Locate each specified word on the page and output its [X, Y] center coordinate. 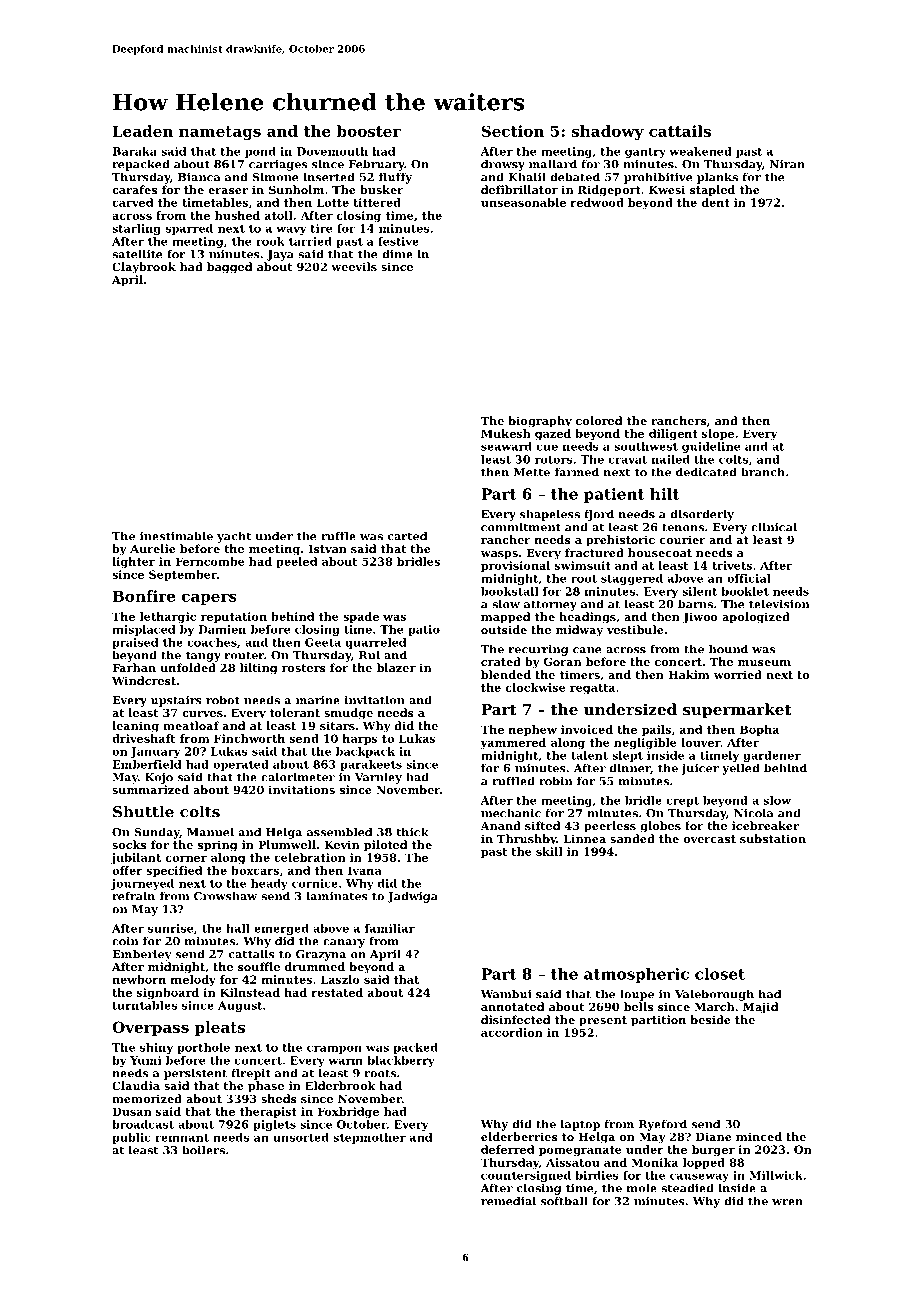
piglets [274, 1125]
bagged [229, 268]
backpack [365, 752]
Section [513, 131]
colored [599, 420]
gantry [645, 153]
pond [260, 152]
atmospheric [636, 975]
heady [269, 884]
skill [549, 851]
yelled [741, 769]
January [155, 752]
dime [397, 254]
